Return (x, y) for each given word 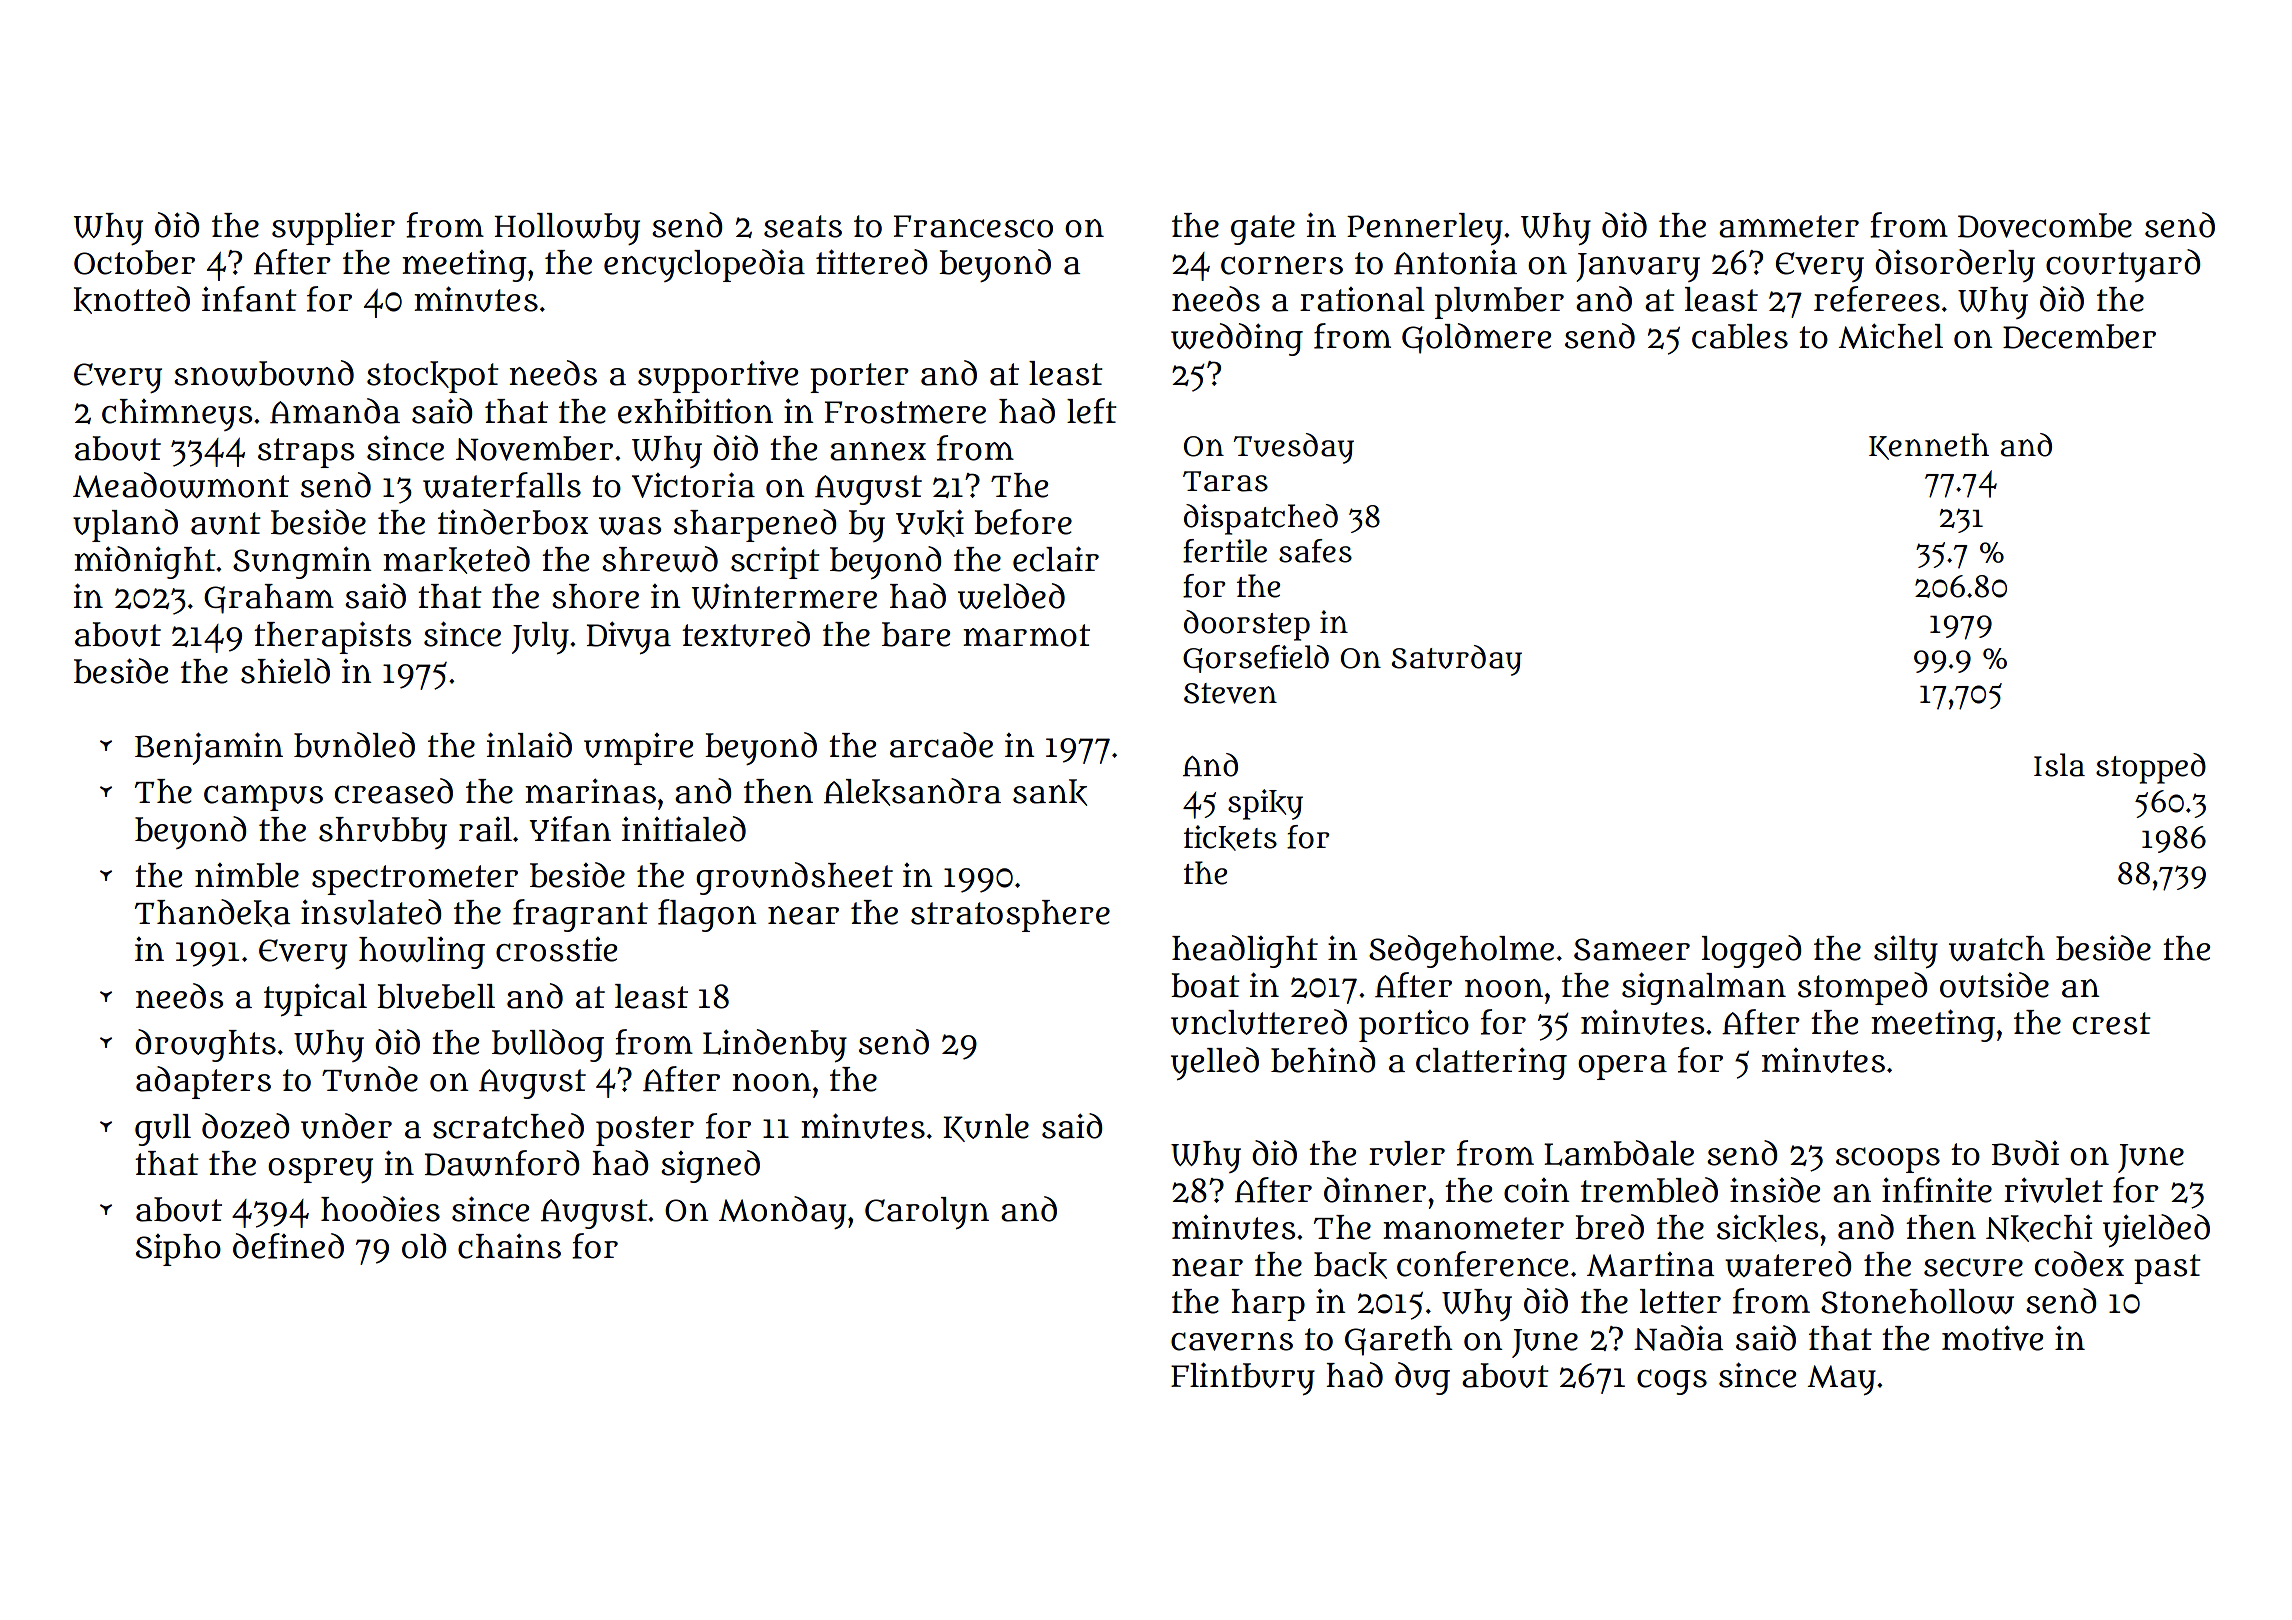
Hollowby (567, 229)
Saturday (1457, 660)
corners (1282, 265)
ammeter (1789, 226)
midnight (145, 562)
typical (315, 1000)
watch (1997, 948)
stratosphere (1010, 916)
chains (509, 1246)
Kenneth (1929, 446)
